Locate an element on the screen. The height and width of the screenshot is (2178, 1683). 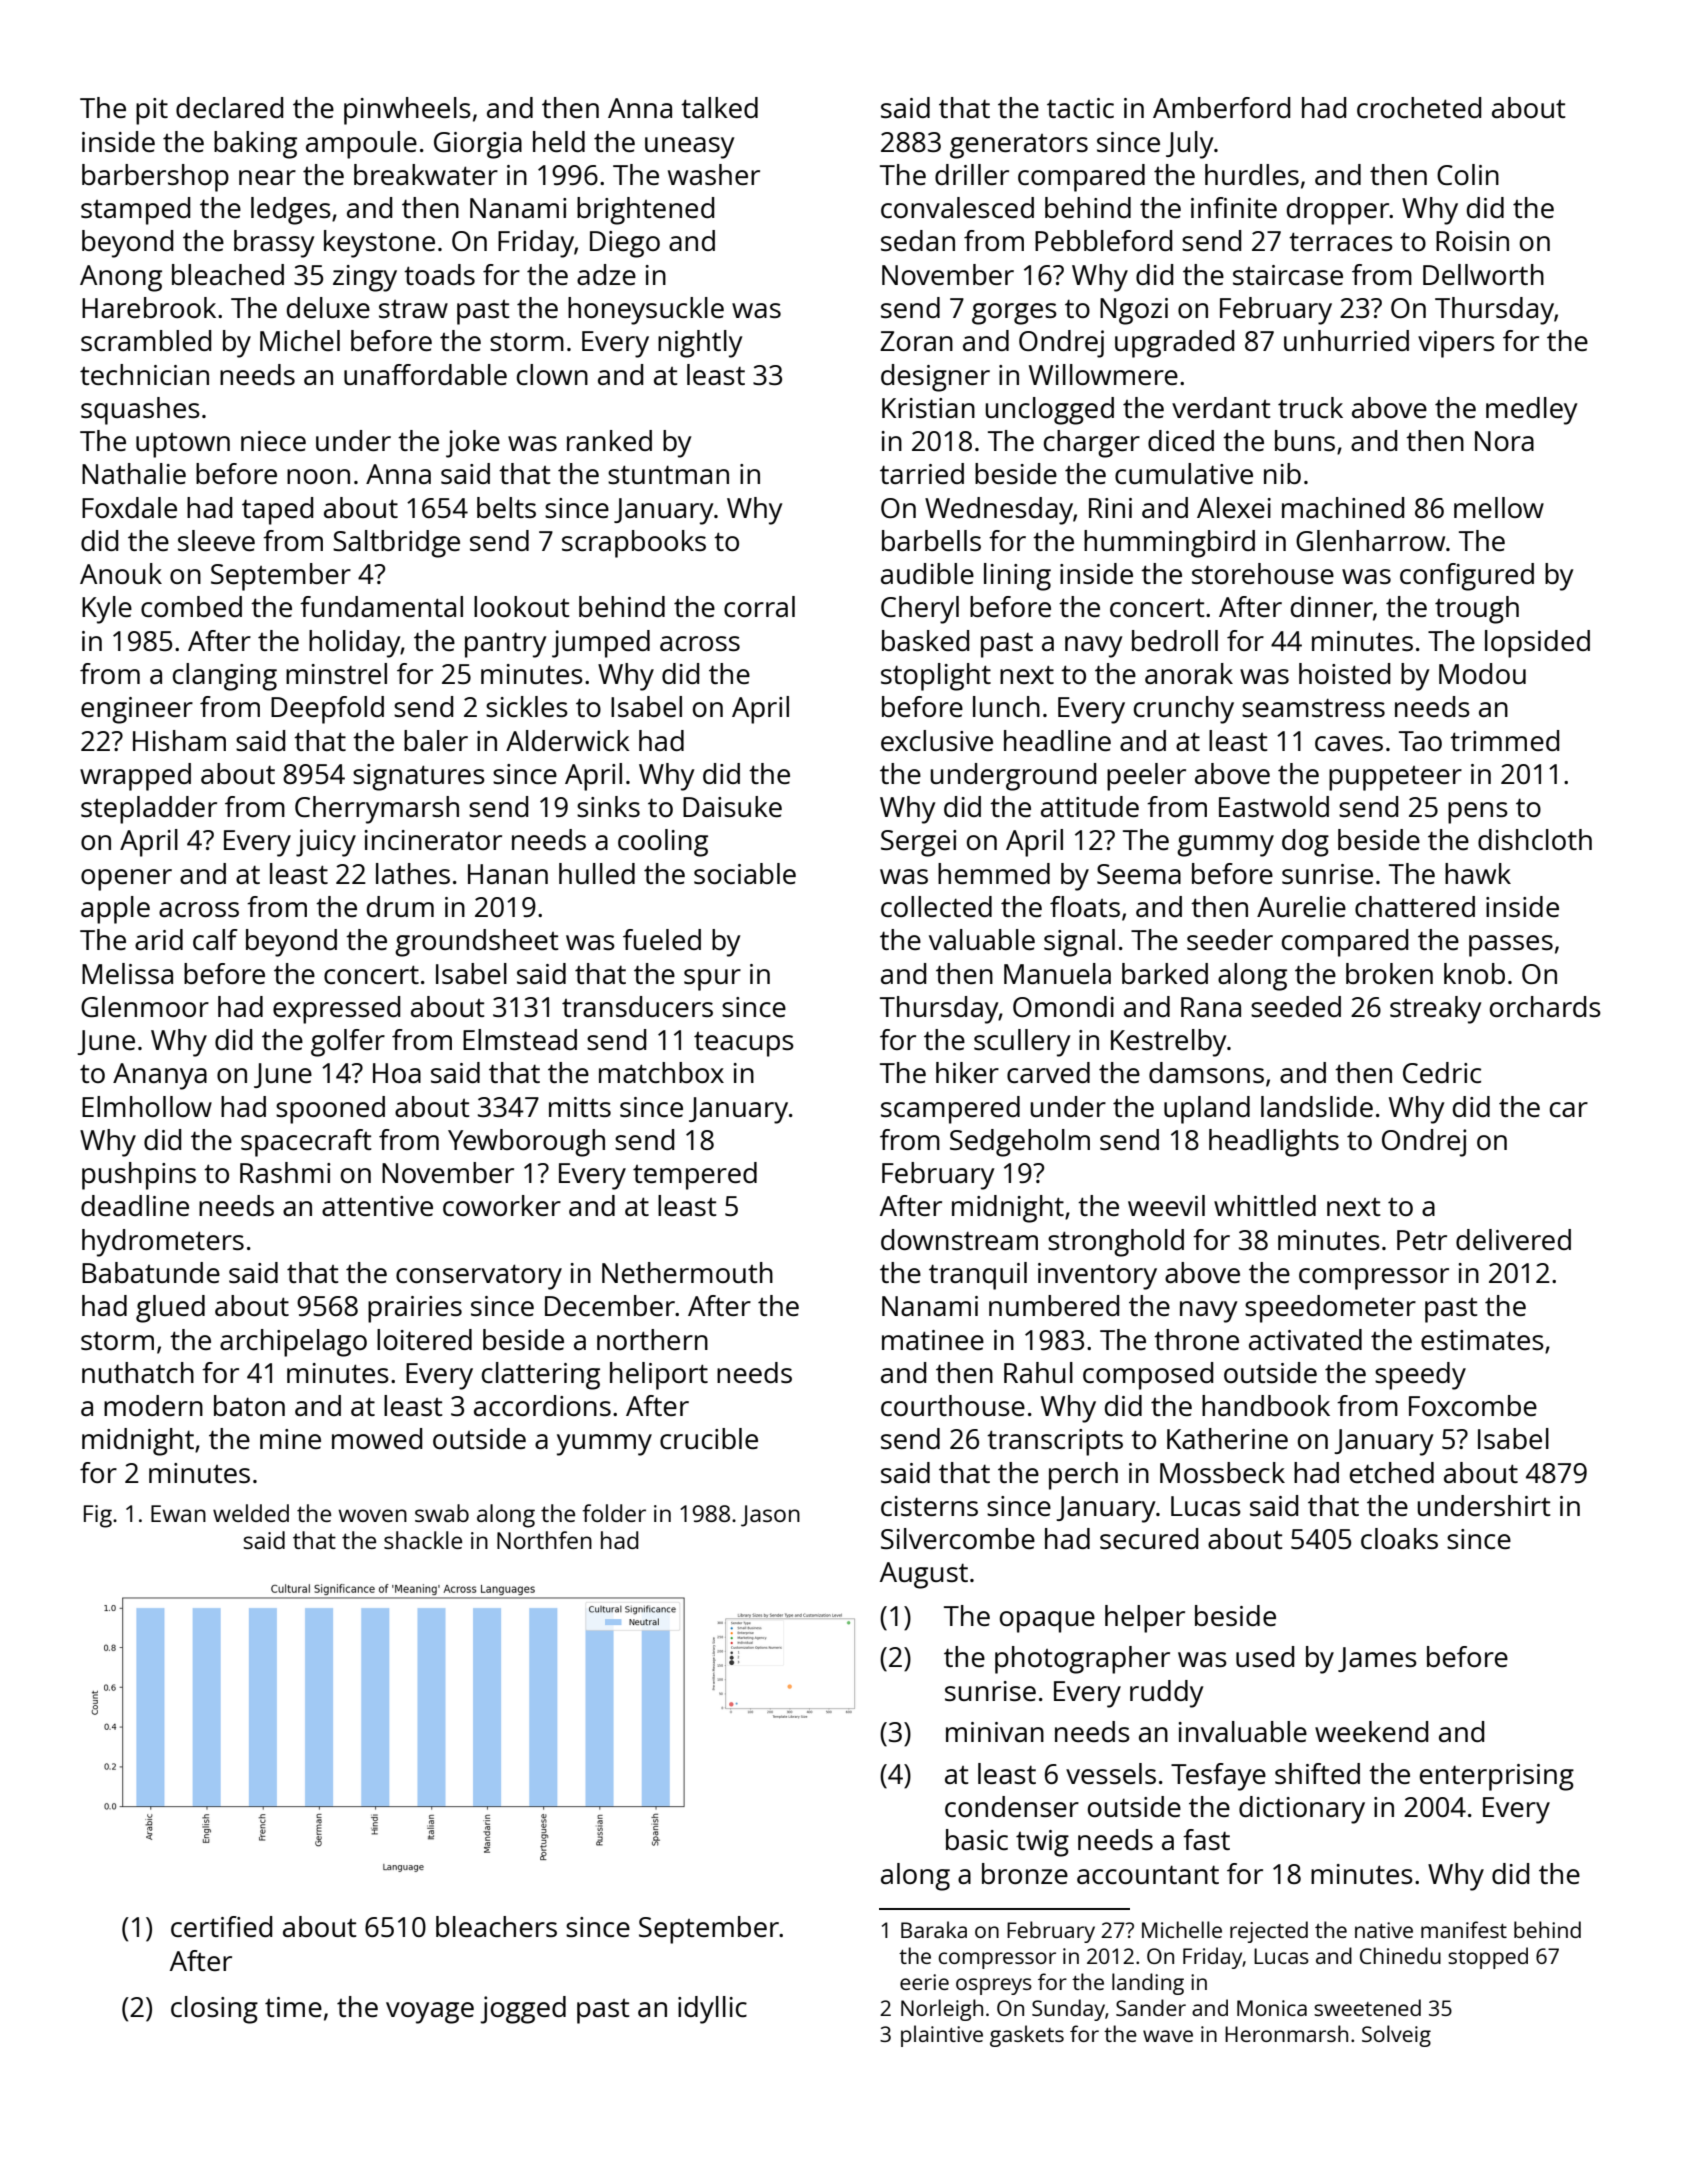
woven is located at coordinates (372, 1515).
